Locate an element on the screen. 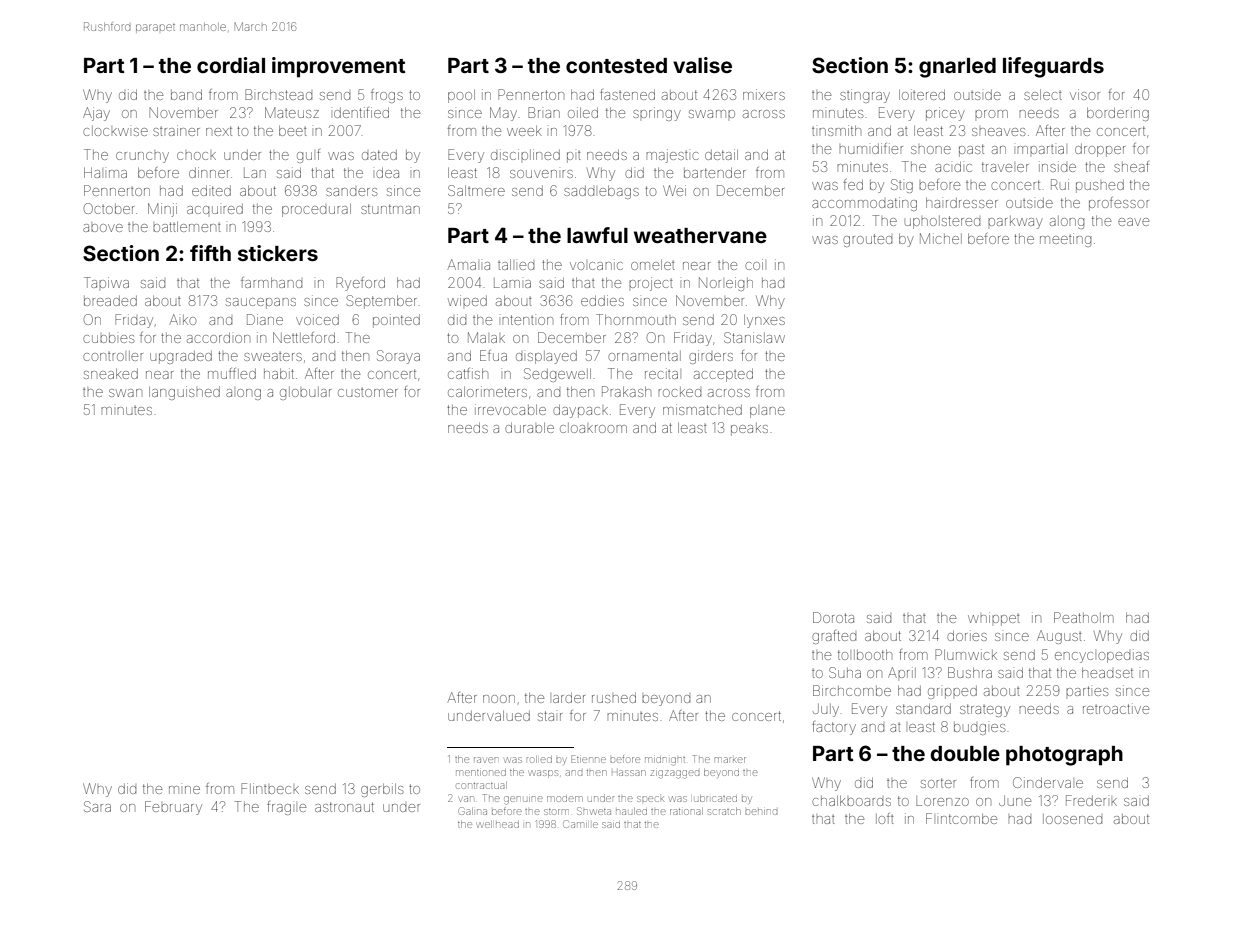  valise is located at coordinates (702, 65).
